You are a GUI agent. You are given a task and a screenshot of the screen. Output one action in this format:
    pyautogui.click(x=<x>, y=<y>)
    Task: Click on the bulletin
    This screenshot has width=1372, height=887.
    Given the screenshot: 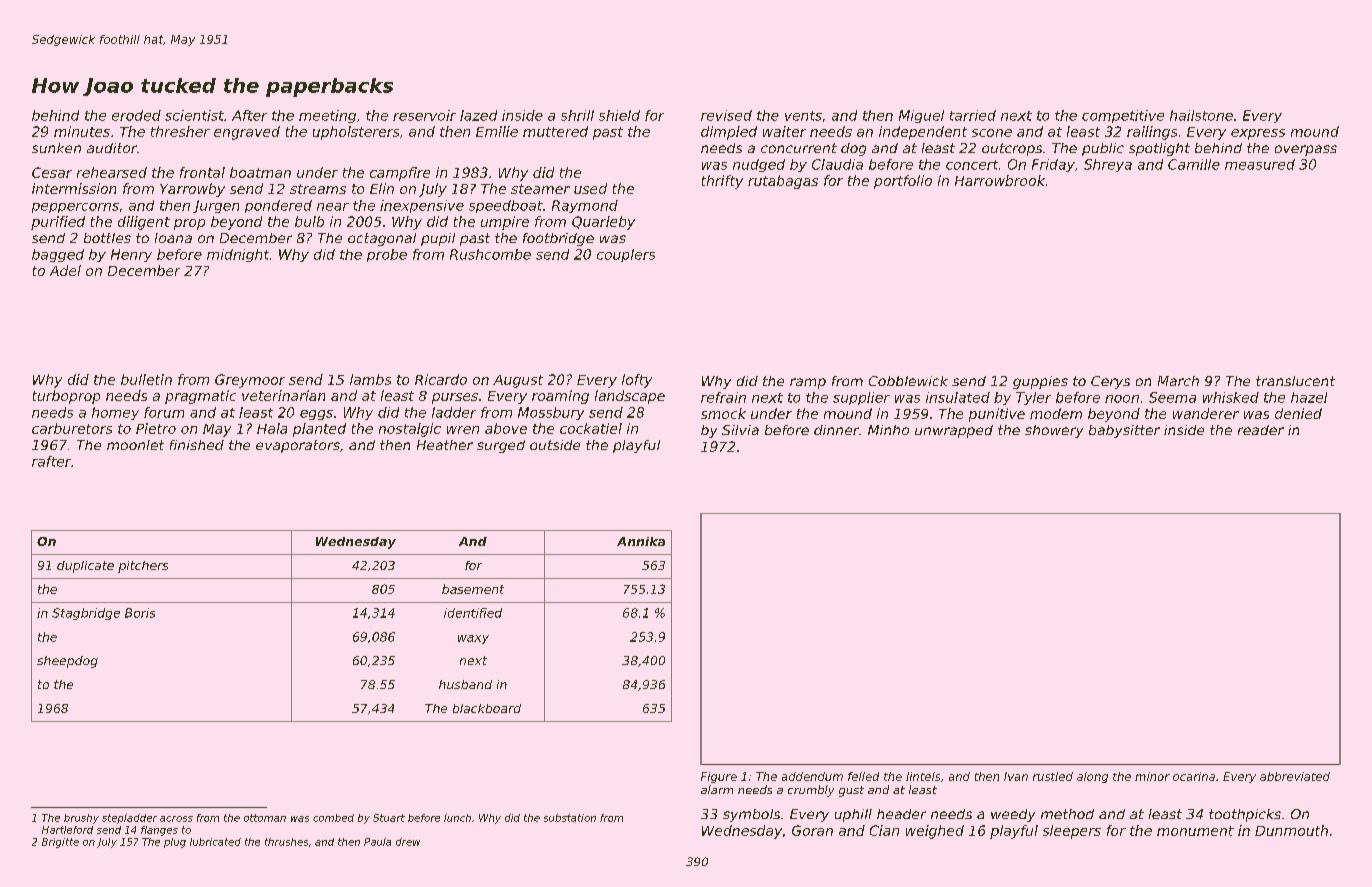 What is the action you would take?
    pyautogui.click(x=146, y=379)
